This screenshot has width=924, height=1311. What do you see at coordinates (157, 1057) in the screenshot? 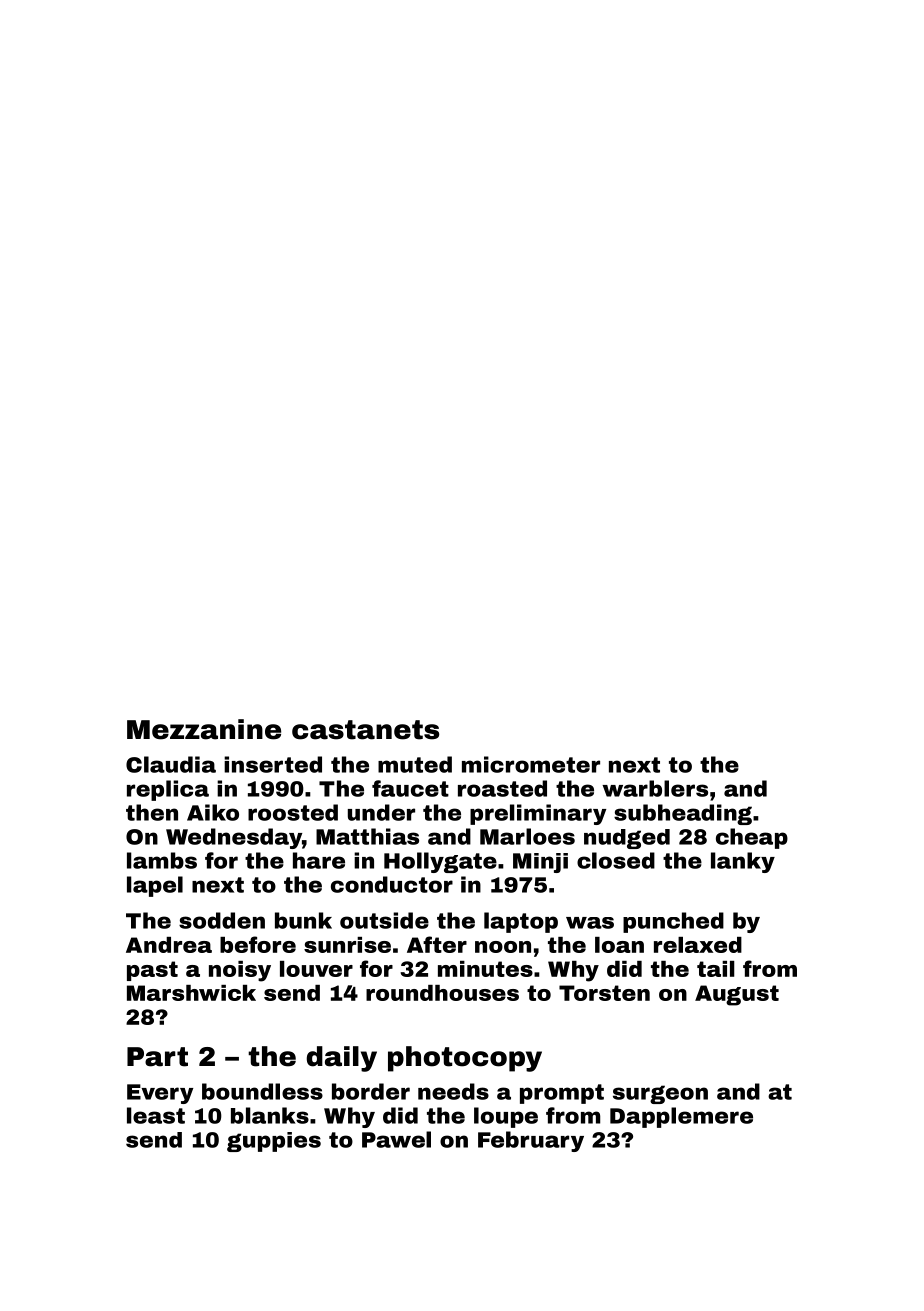
I see `Part` at bounding box center [157, 1057].
